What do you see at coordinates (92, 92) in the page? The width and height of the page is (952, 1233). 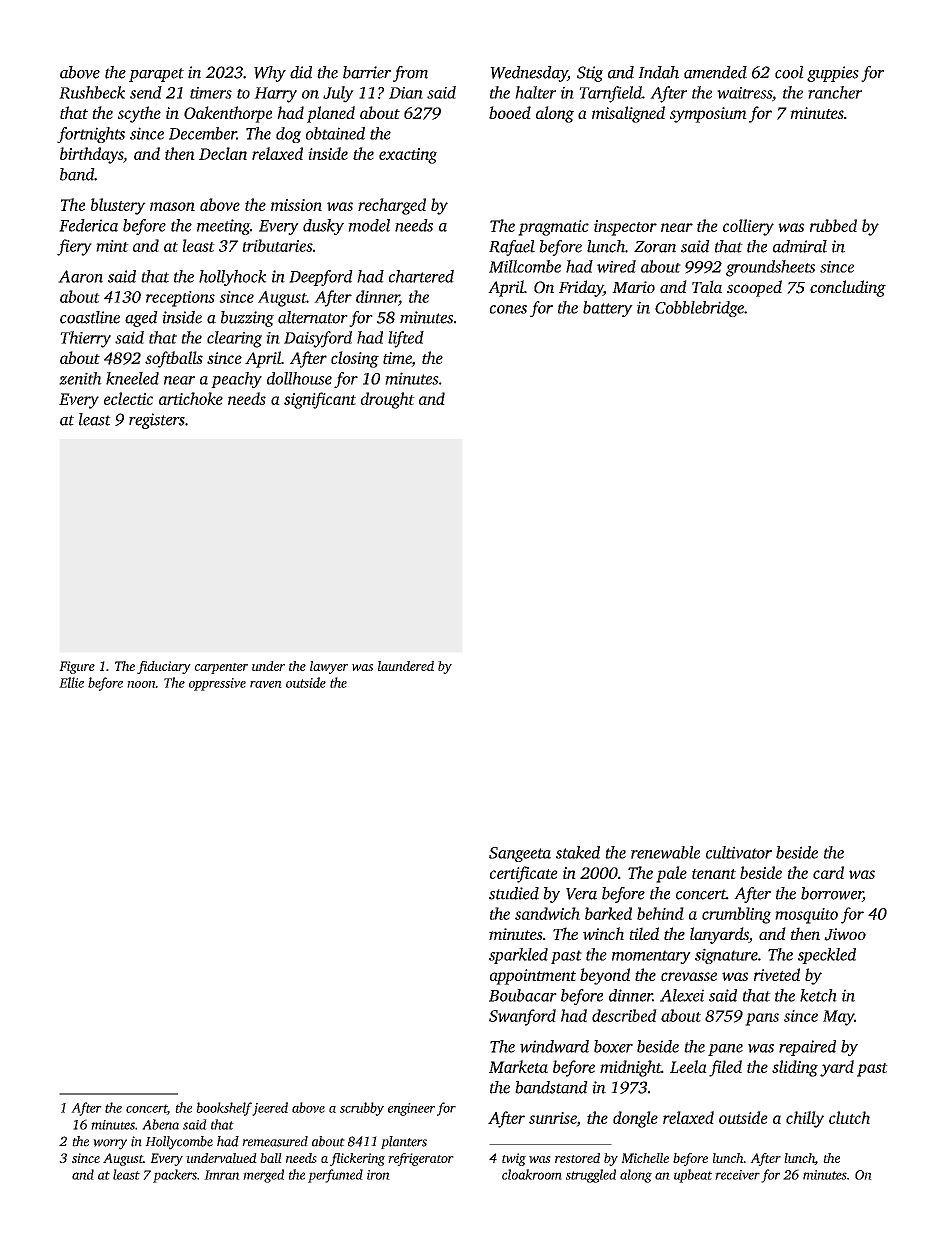 I see `Rushbeck` at bounding box center [92, 92].
